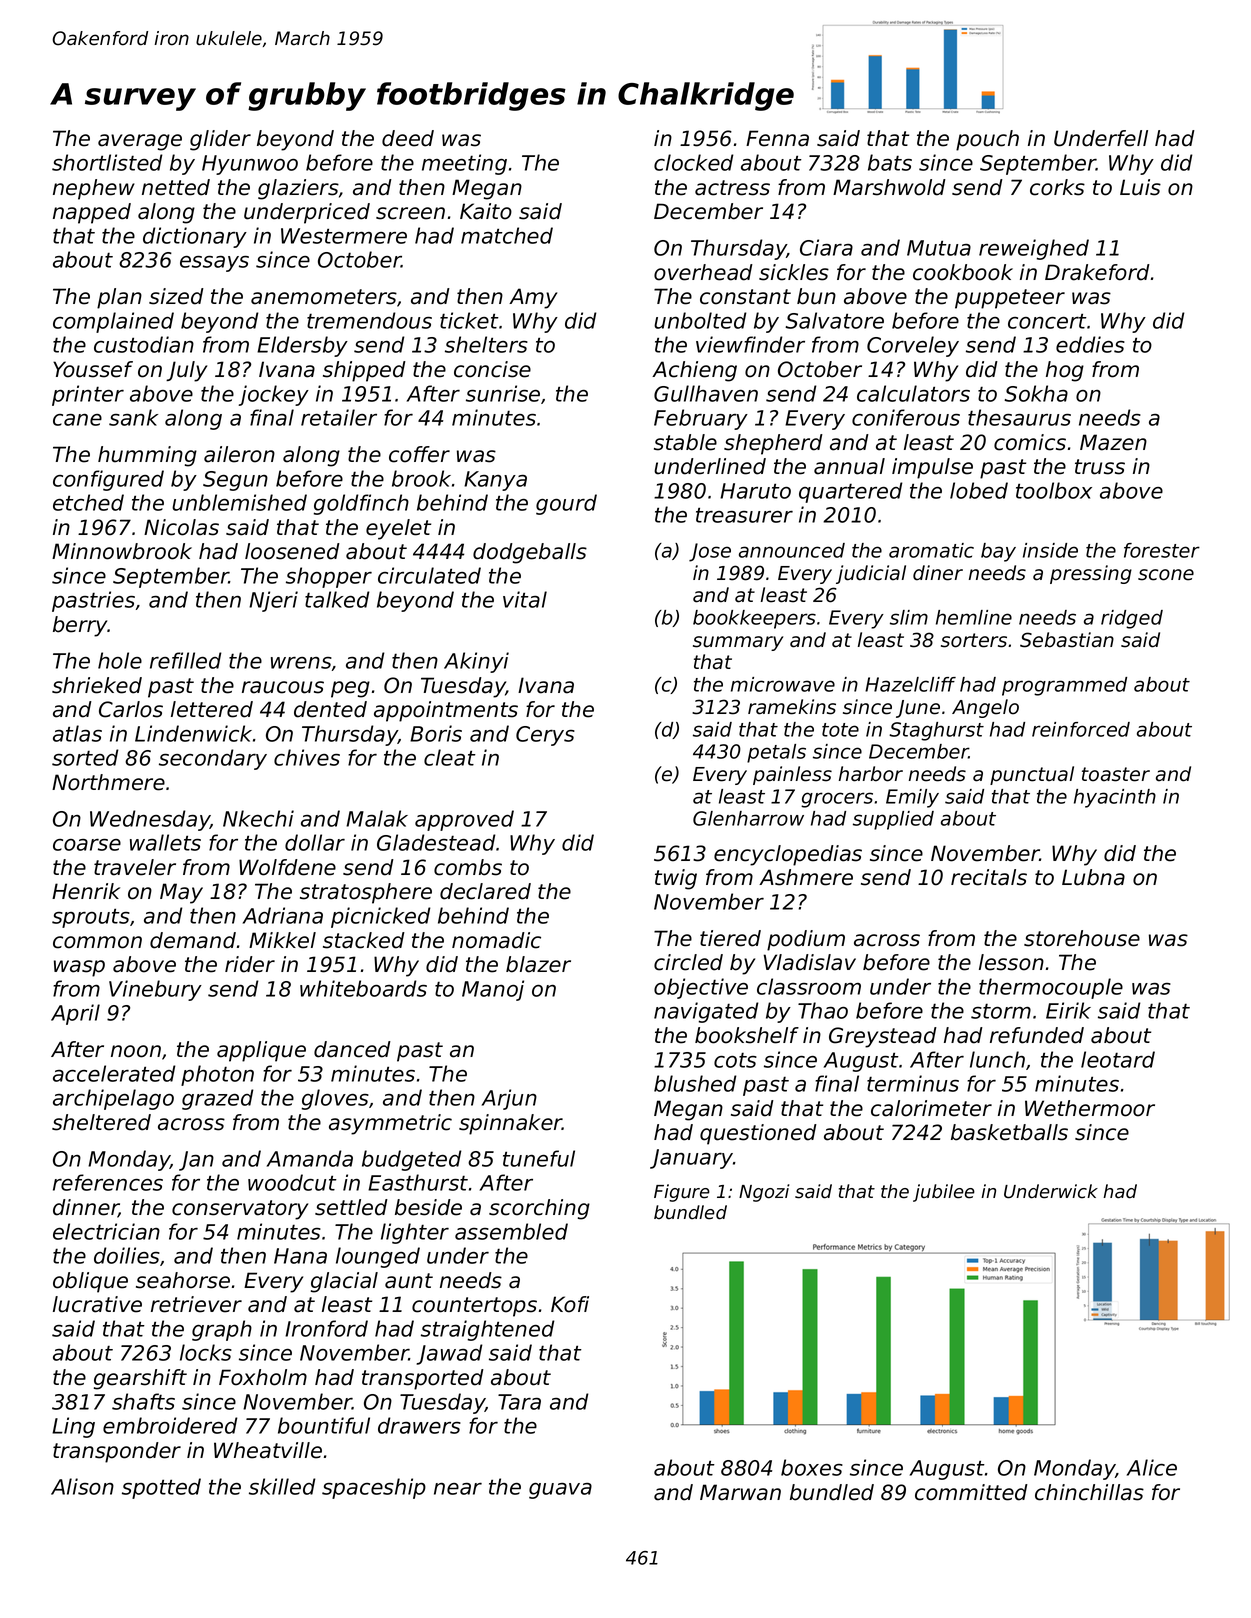 The width and height of the image is (1251, 1618). I want to click on embroidered, so click(170, 1425).
